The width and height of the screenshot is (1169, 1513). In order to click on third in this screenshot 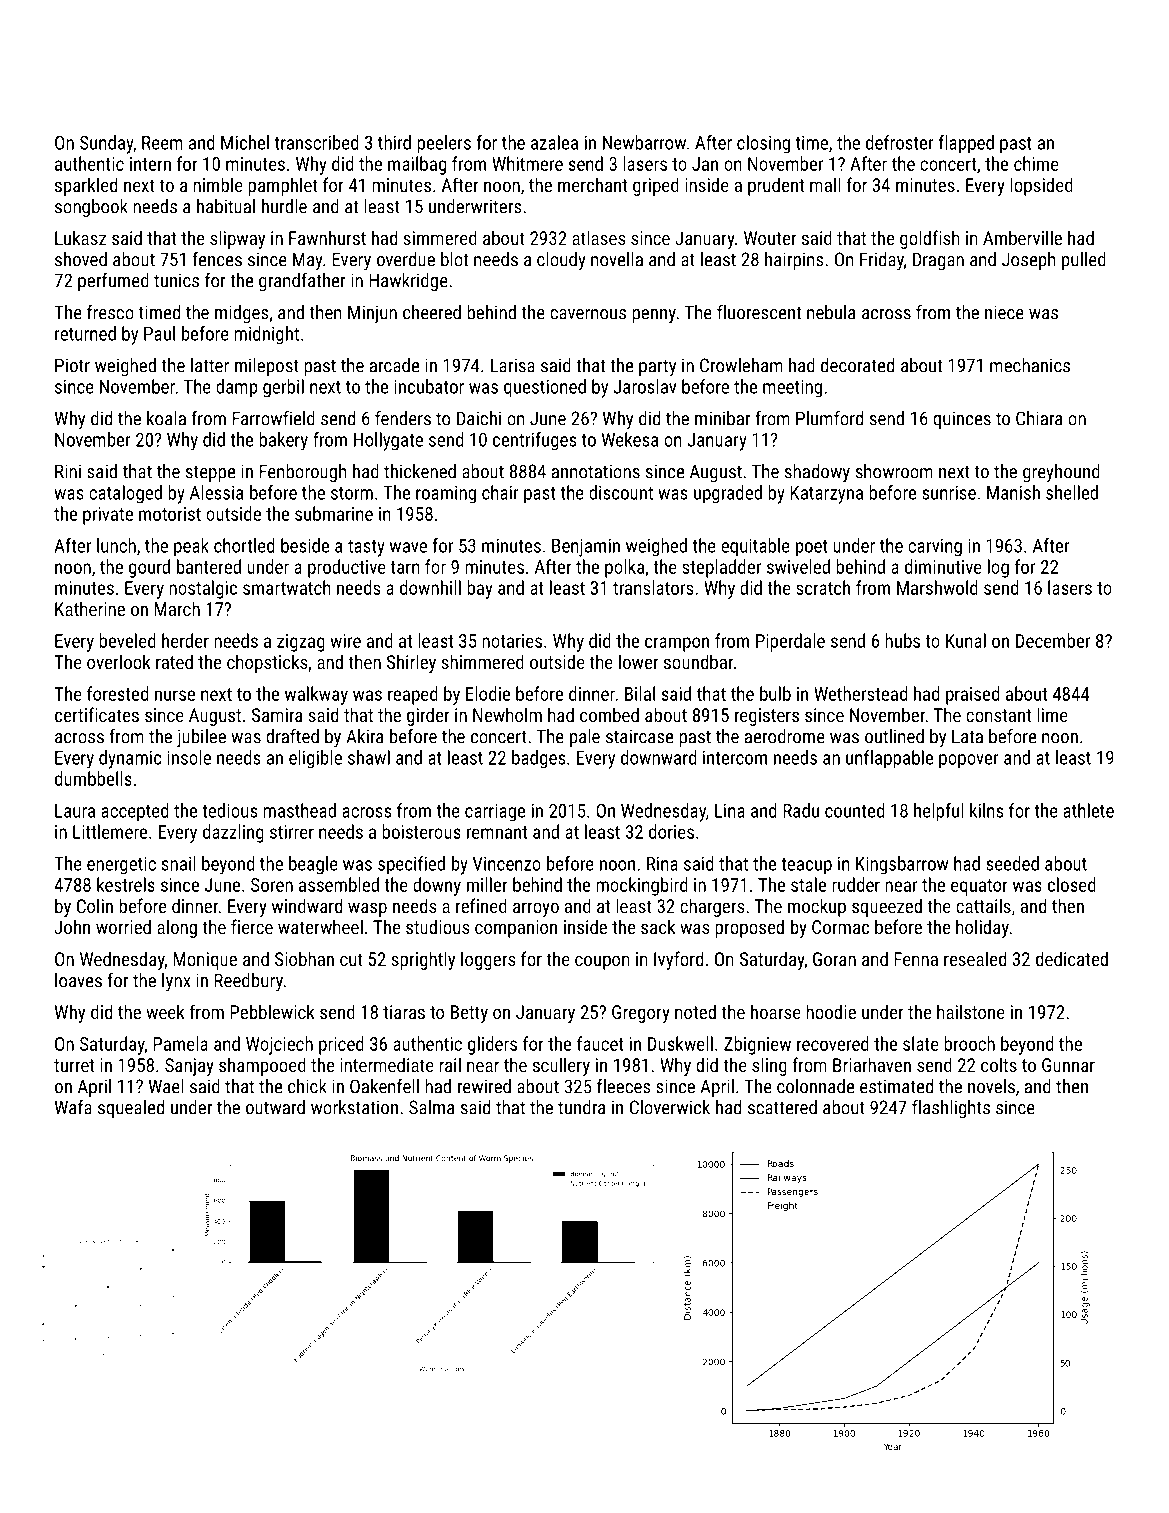, I will do `click(394, 142)`.
